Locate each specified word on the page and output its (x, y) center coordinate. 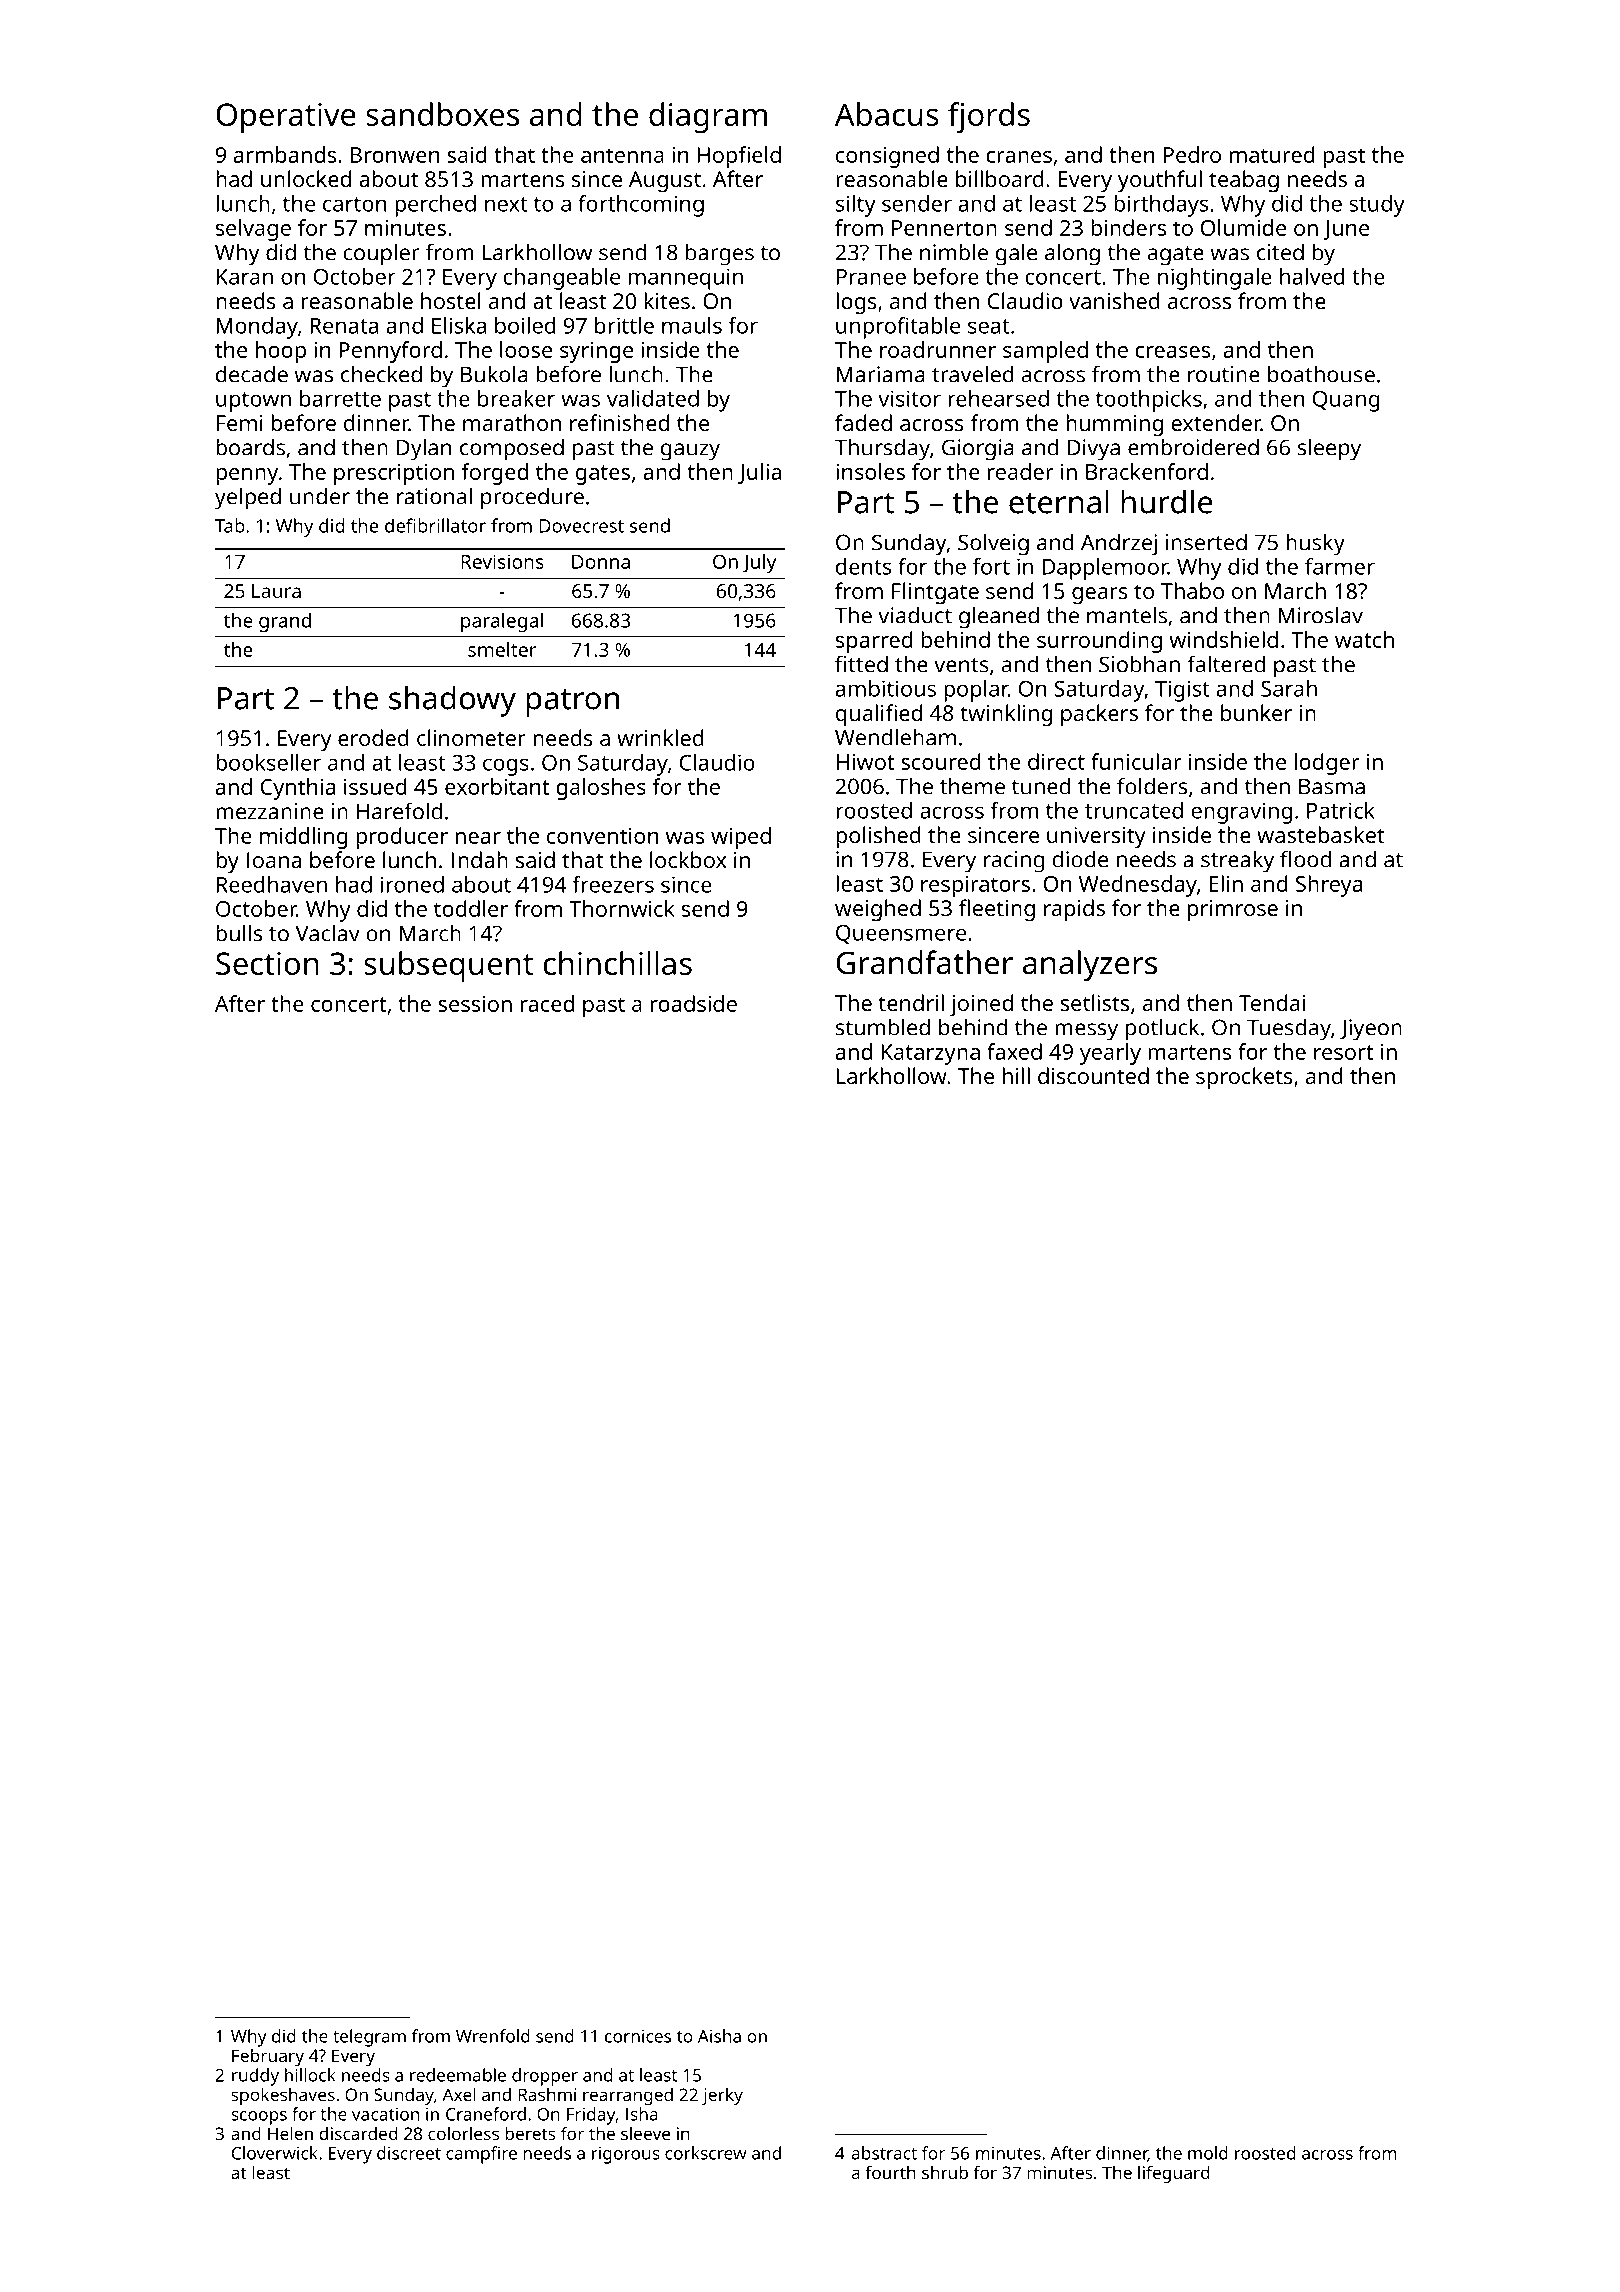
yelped (248, 498)
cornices (638, 2036)
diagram (708, 117)
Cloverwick (275, 2153)
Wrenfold (493, 2036)
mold (1208, 2153)
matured (1272, 154)
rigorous (626, 2155)
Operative (286, 118)
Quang (1346, 401)
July (759, 564)
